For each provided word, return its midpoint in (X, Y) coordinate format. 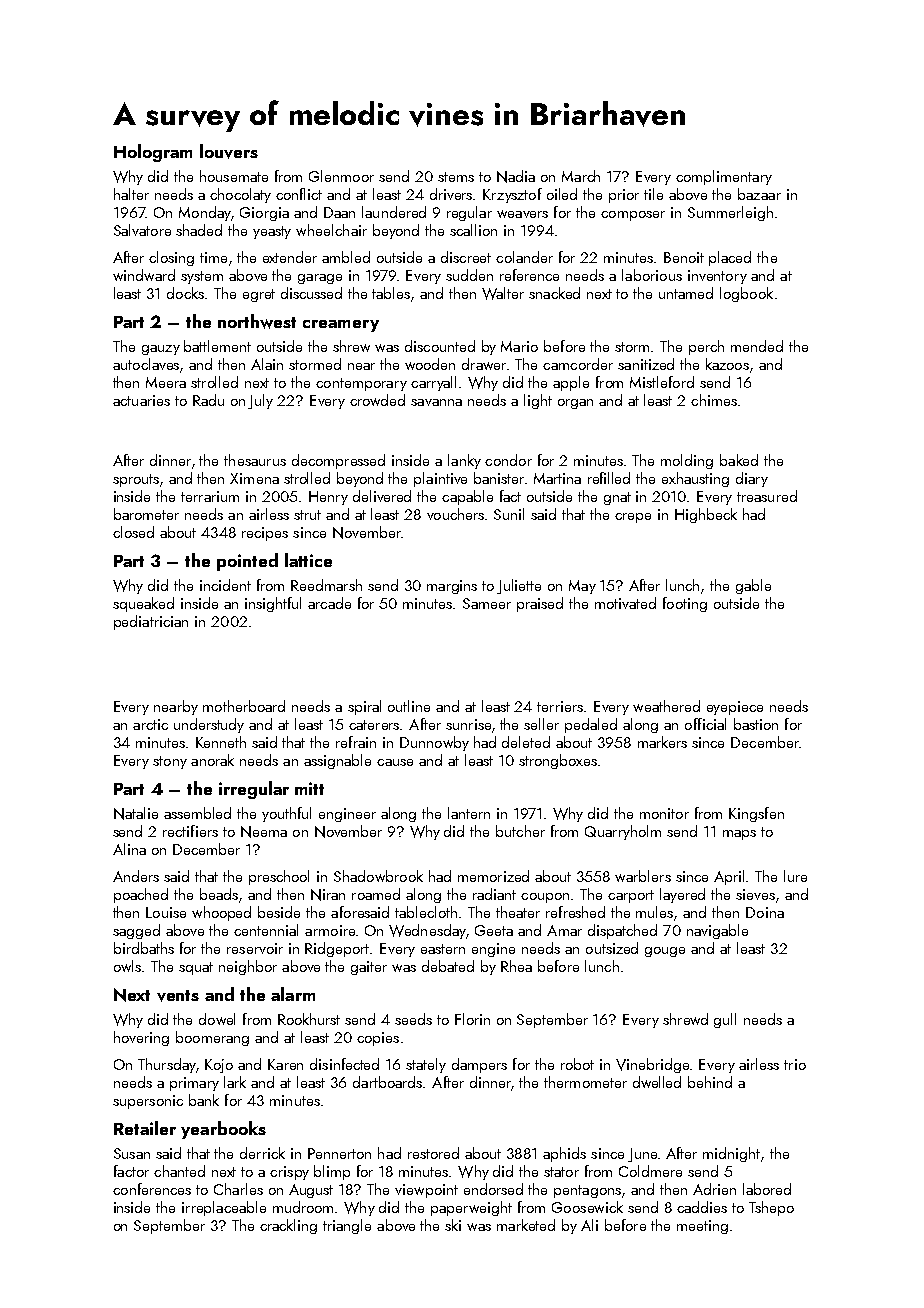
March (581, 176)
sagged (136, 931)
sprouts (136, 480)
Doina (765, 912)
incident (225, 585)
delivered (382, 496)
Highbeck (706, 515)
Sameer (487, 603)
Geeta (494, 930)
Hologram (153, 153)
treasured (767, 496)
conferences (152, 1189)
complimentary (724, 177)
